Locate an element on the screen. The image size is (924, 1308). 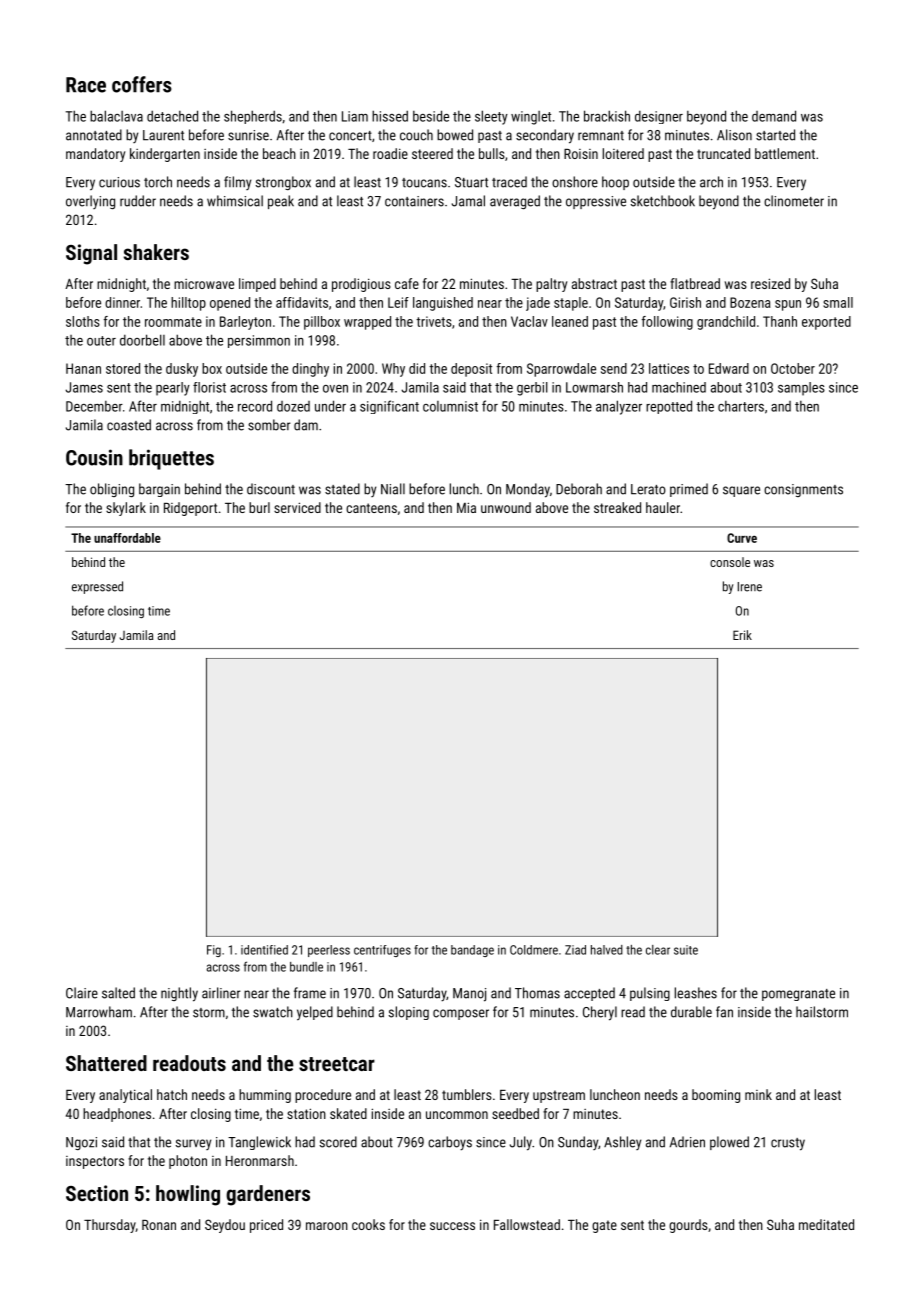
hissed is located at coordinates (390, 116).
